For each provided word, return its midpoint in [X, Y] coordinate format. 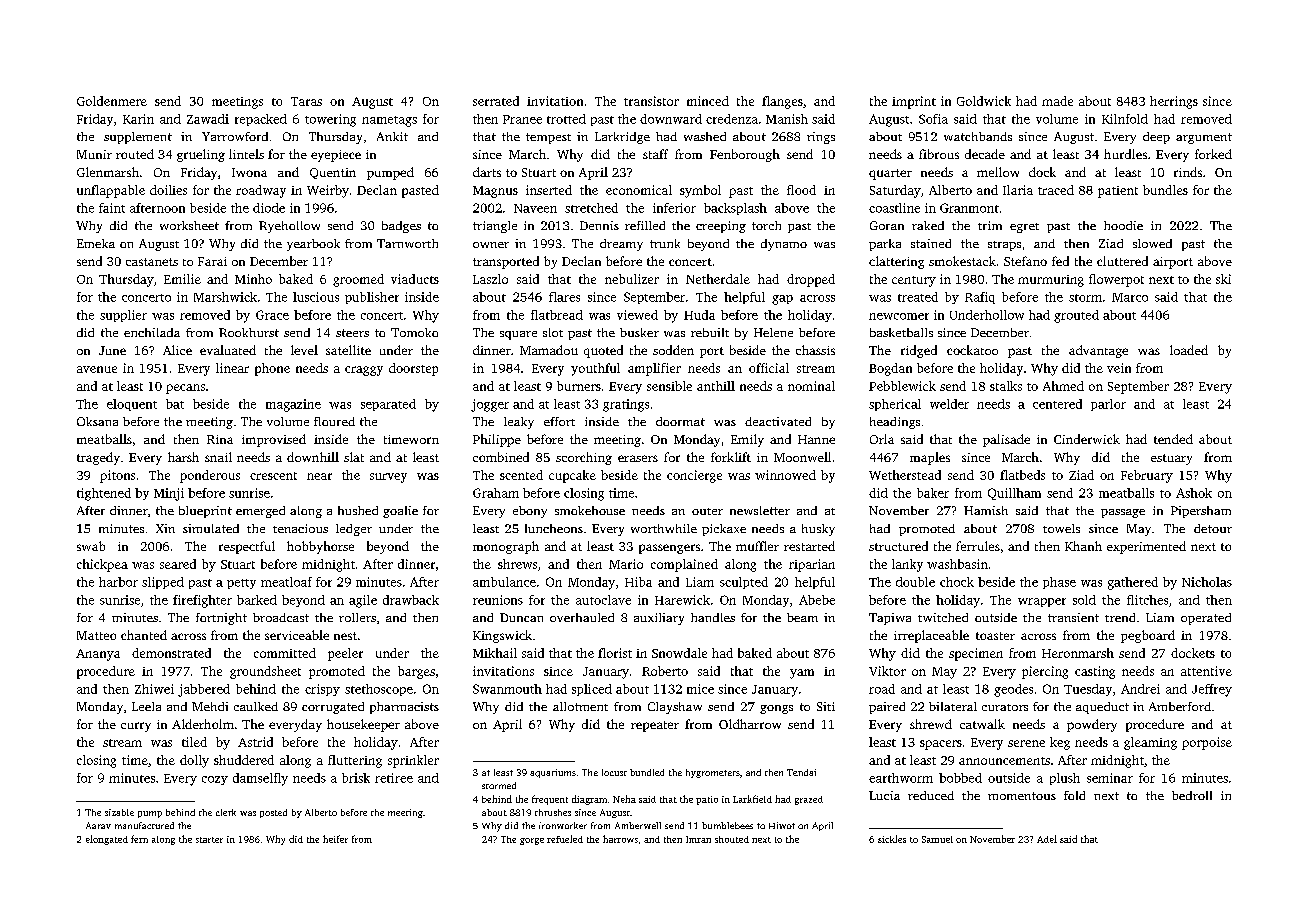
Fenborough [745, 155]
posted [273, 813]
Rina [220, 439]
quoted [603, 351]
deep [1156, 138]
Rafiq [980, 298]
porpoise [1207, 743]
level [304, 350]
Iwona [249, 172]
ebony [530, 512]
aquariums [553, 773]
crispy [322, 690]
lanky [907, 565]
